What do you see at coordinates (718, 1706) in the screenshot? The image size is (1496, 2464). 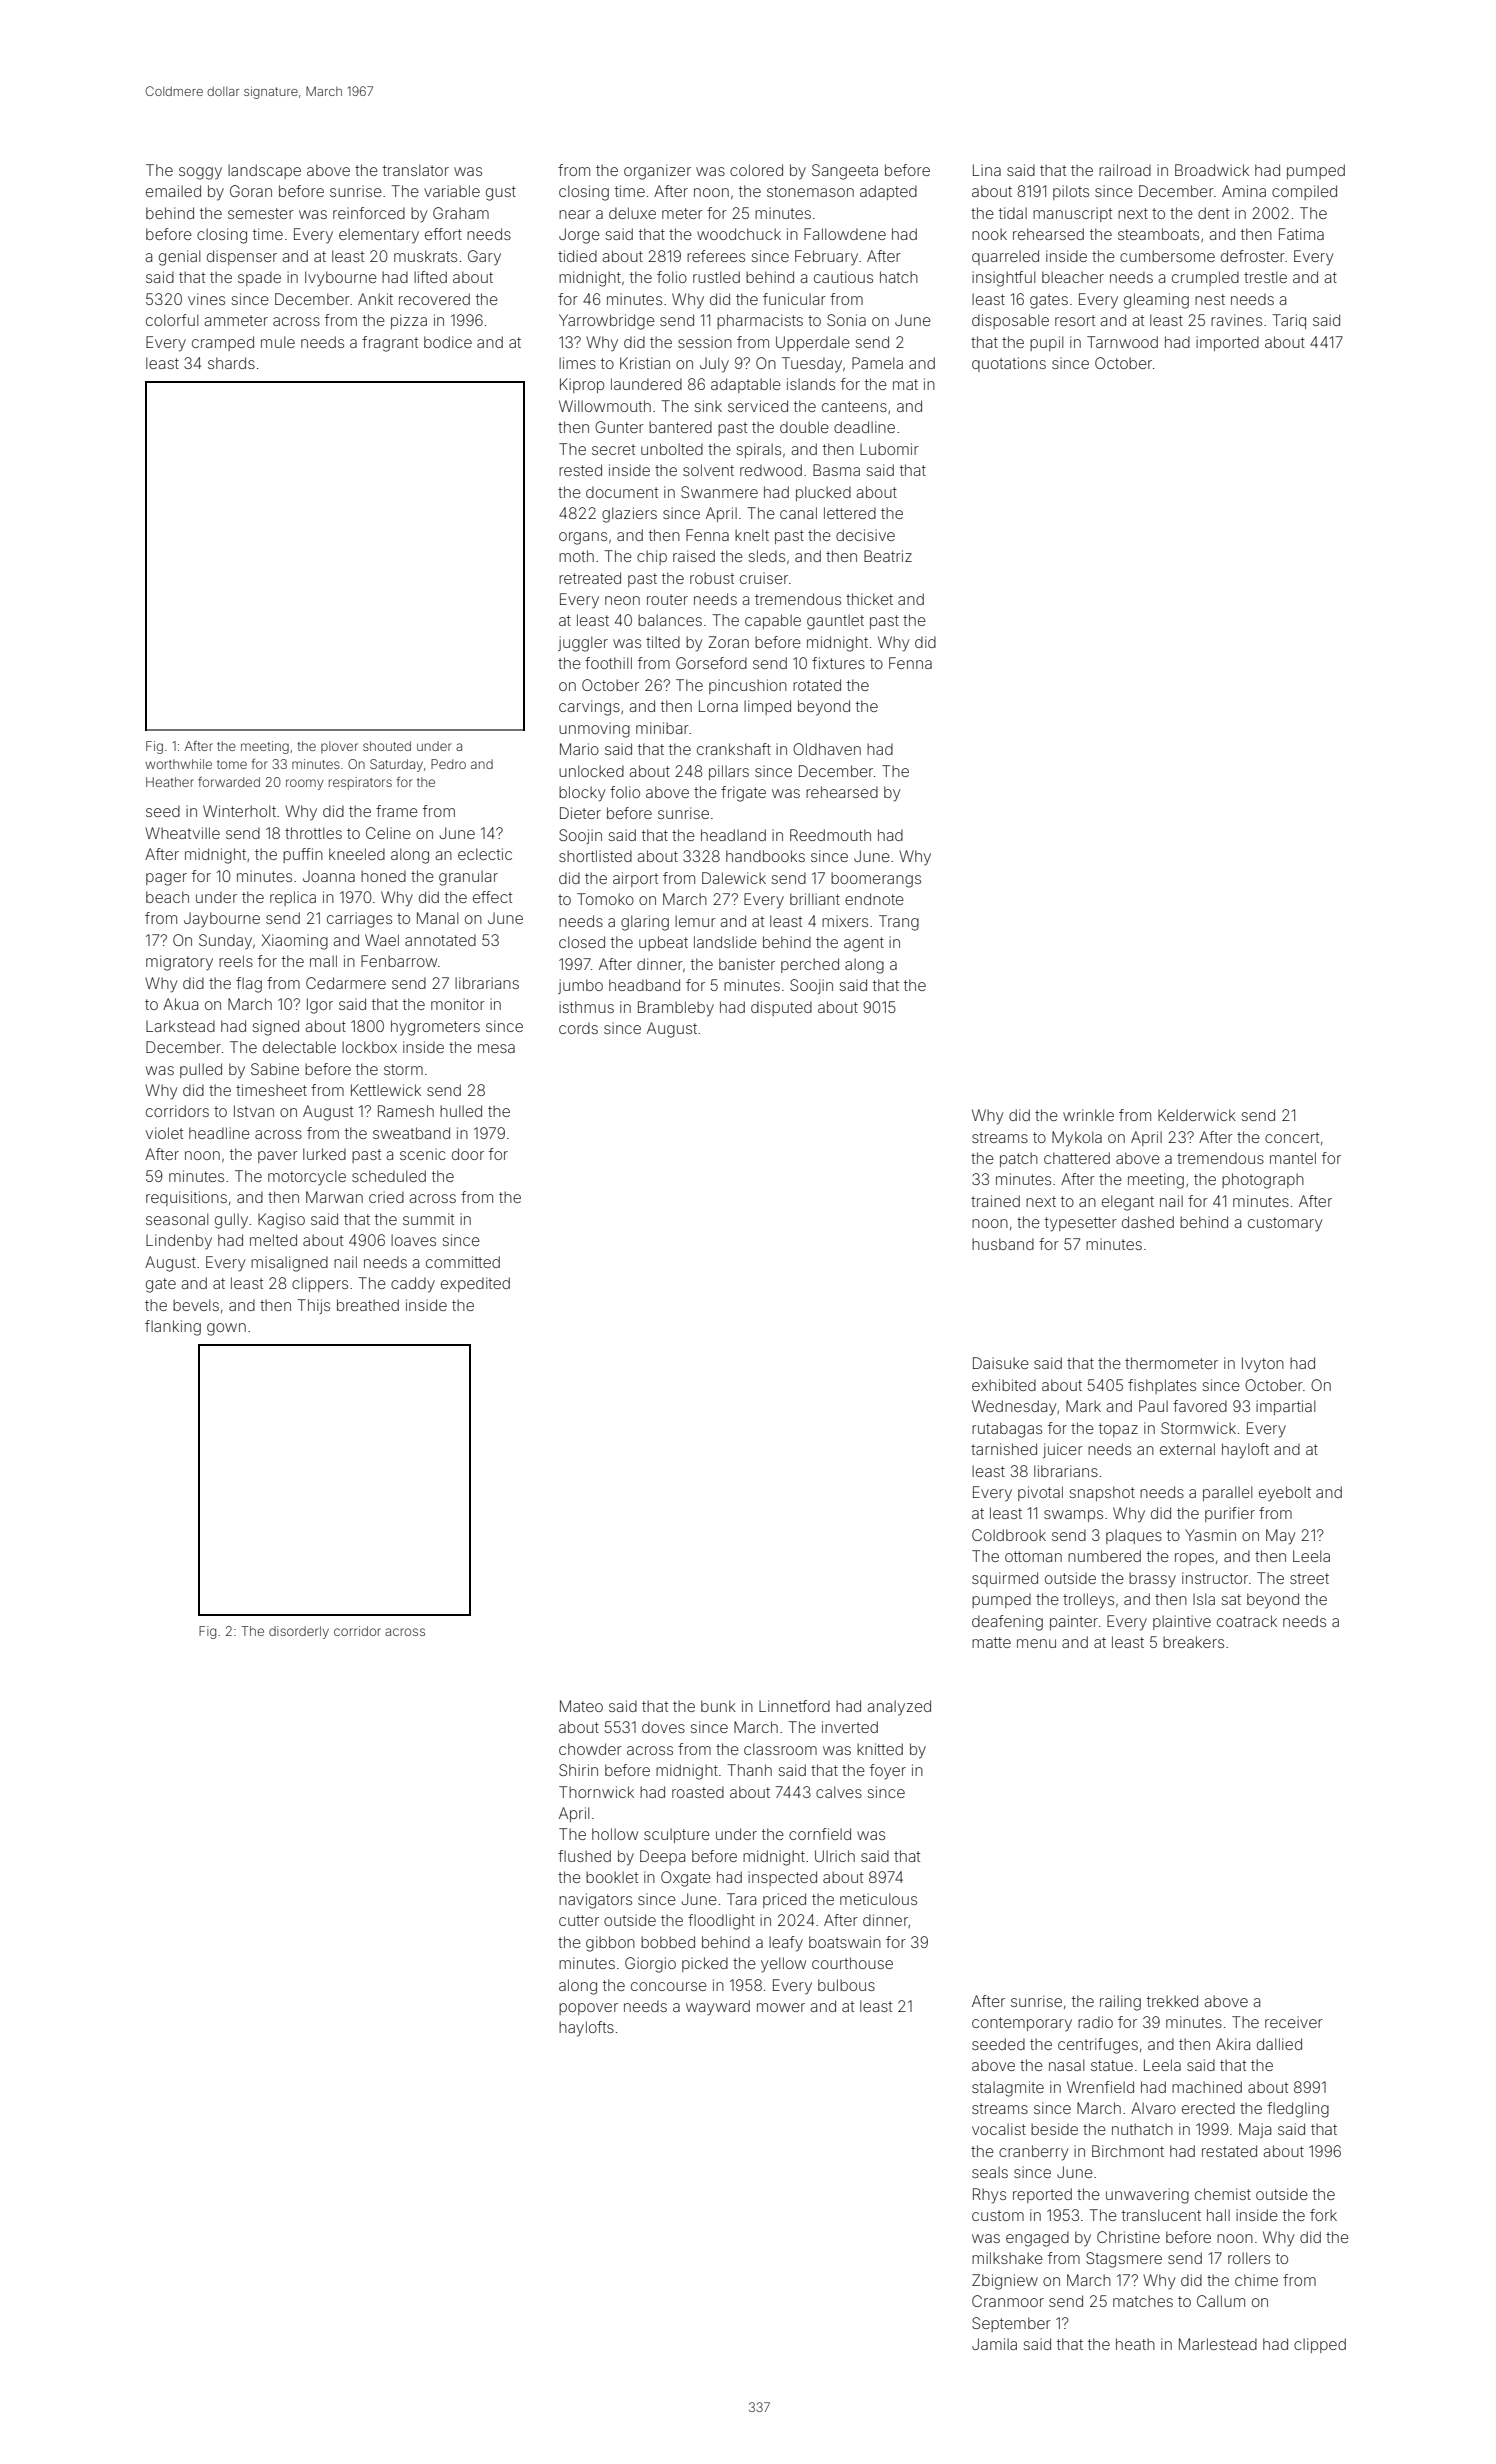 I see `bunk` at bounding box center [718, 1706].
